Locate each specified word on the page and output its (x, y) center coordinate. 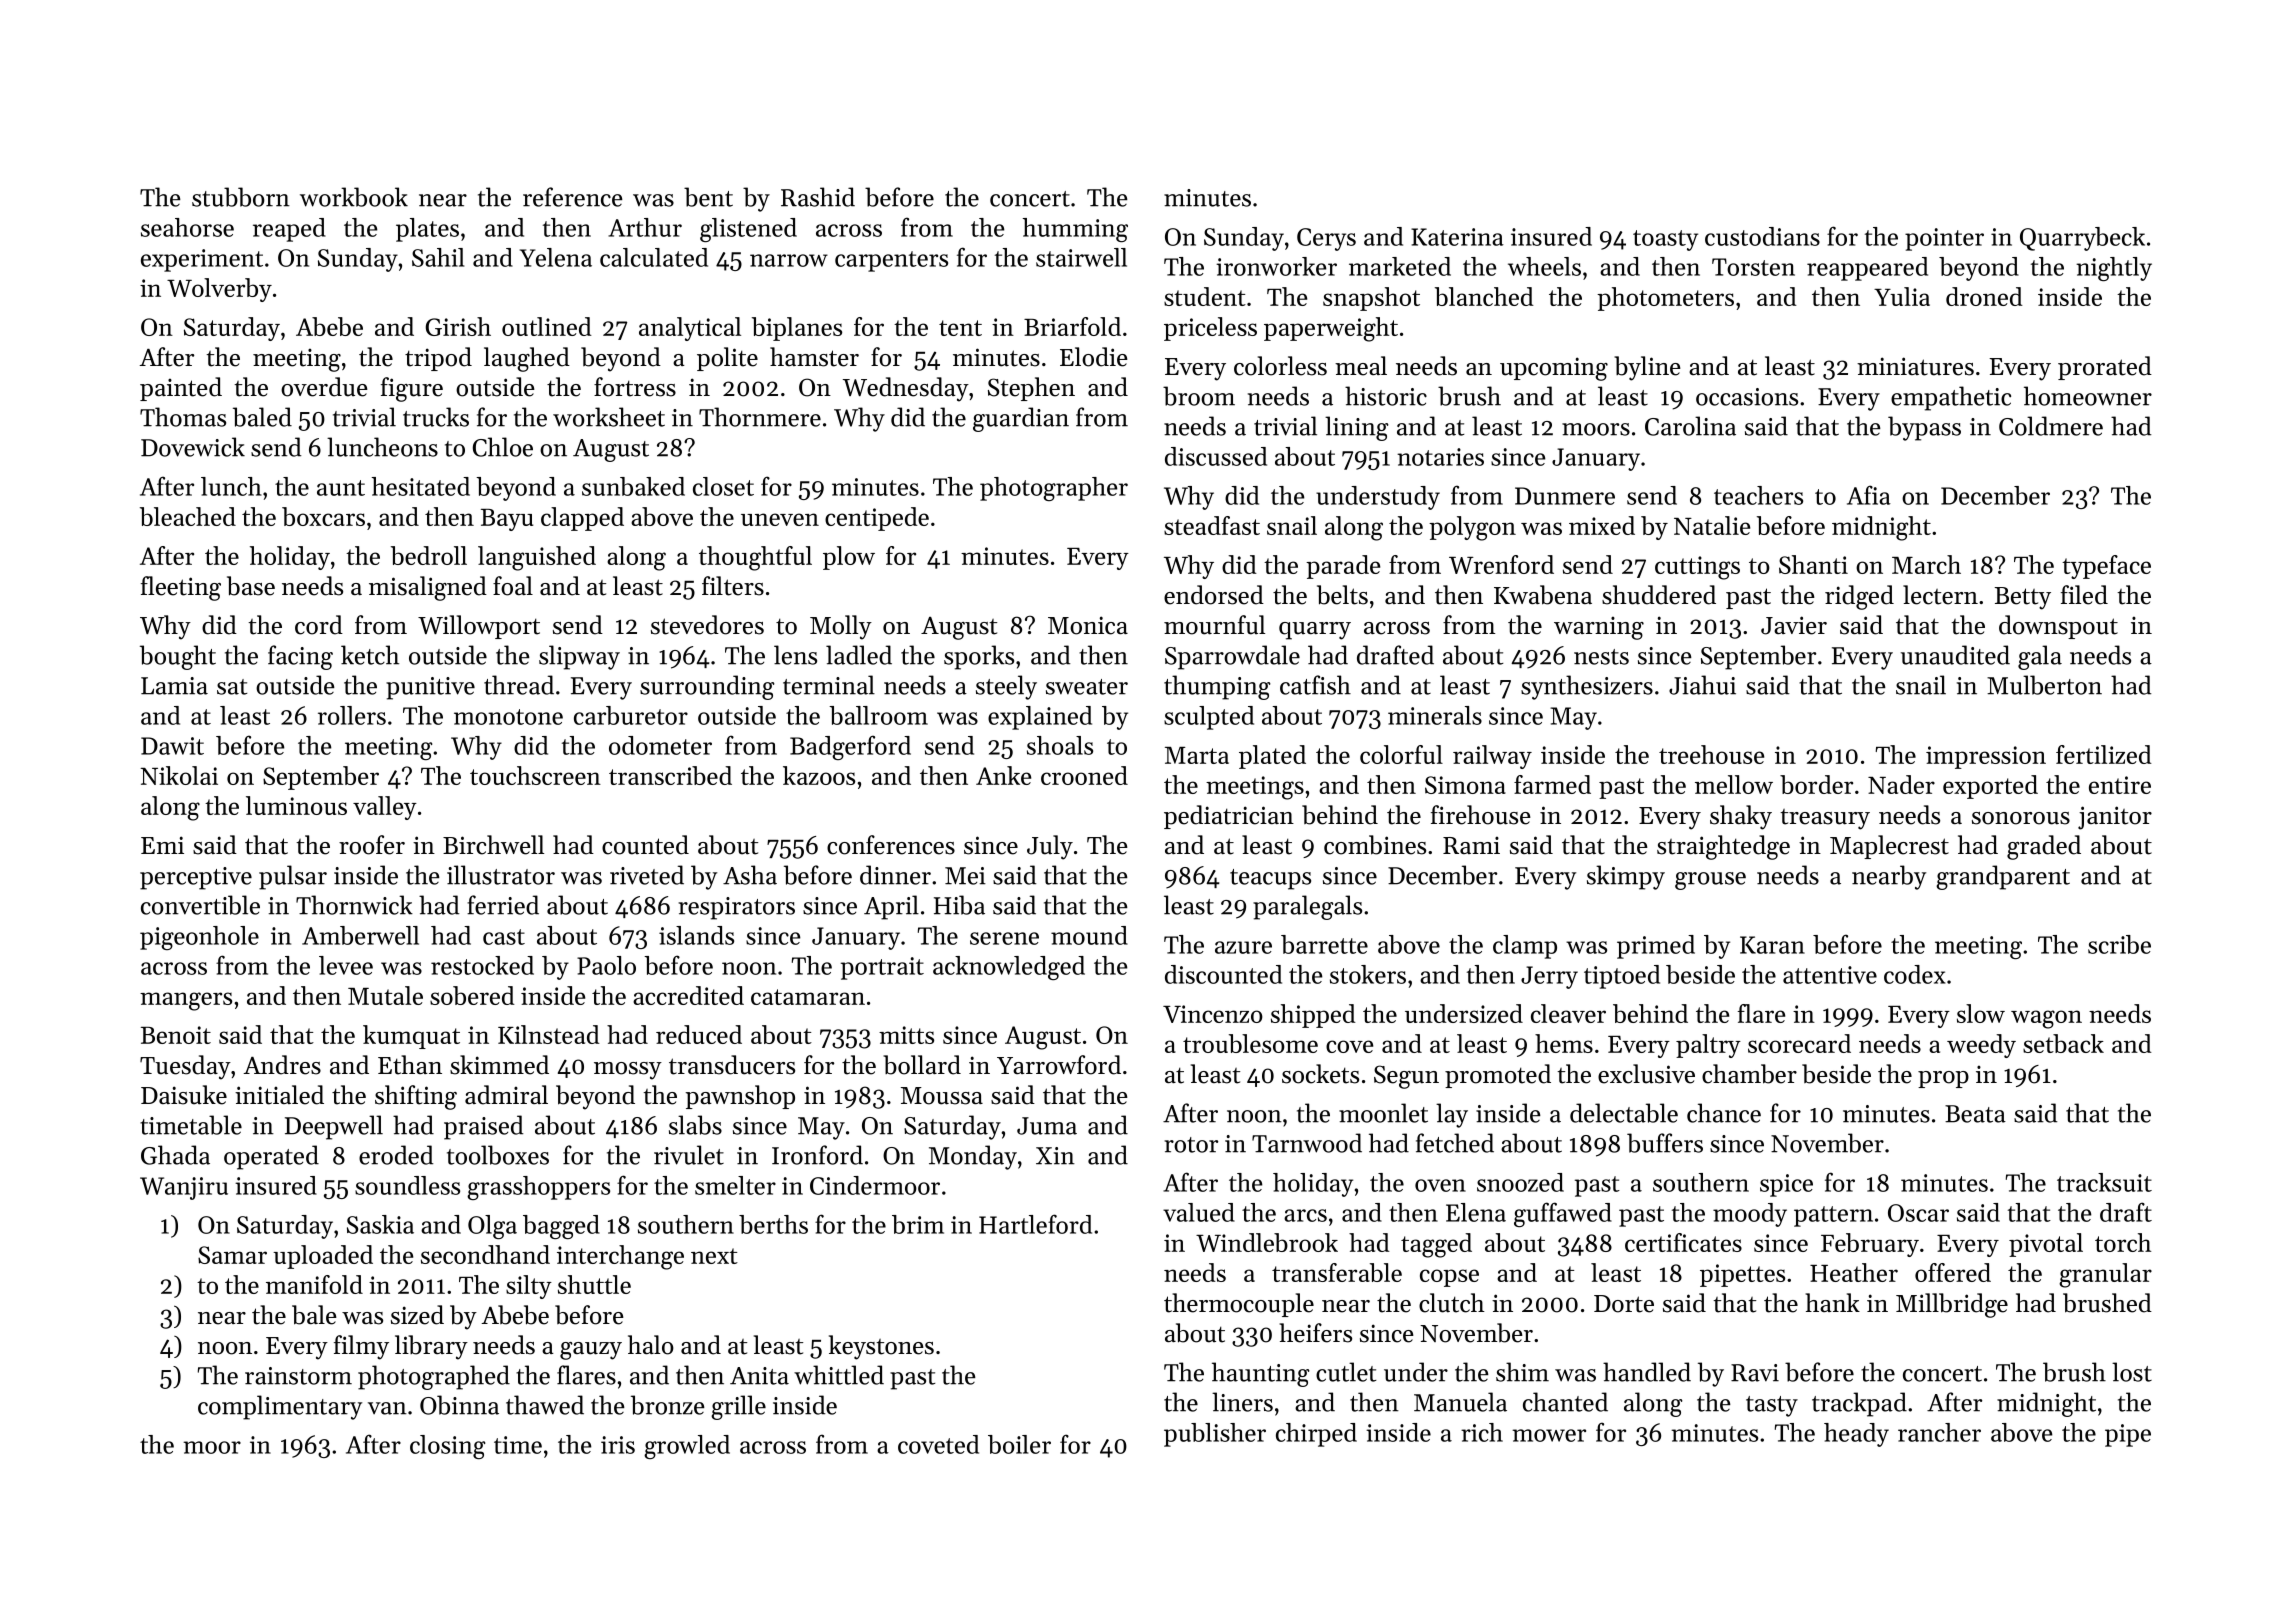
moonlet (1383, 1113)
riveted (647, 875)
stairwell (1081, 257)
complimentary (280, 1407)
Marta (1197, 755)
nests (1601, 657)
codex (1914, 974)
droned (1984, 296)
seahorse (187, 227)
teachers (1758, 495)
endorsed (1214, 595)
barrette (1324, 944)
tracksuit (2104, 1182)
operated (271, 1157)
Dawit (172, 746)
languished (537, 558)
